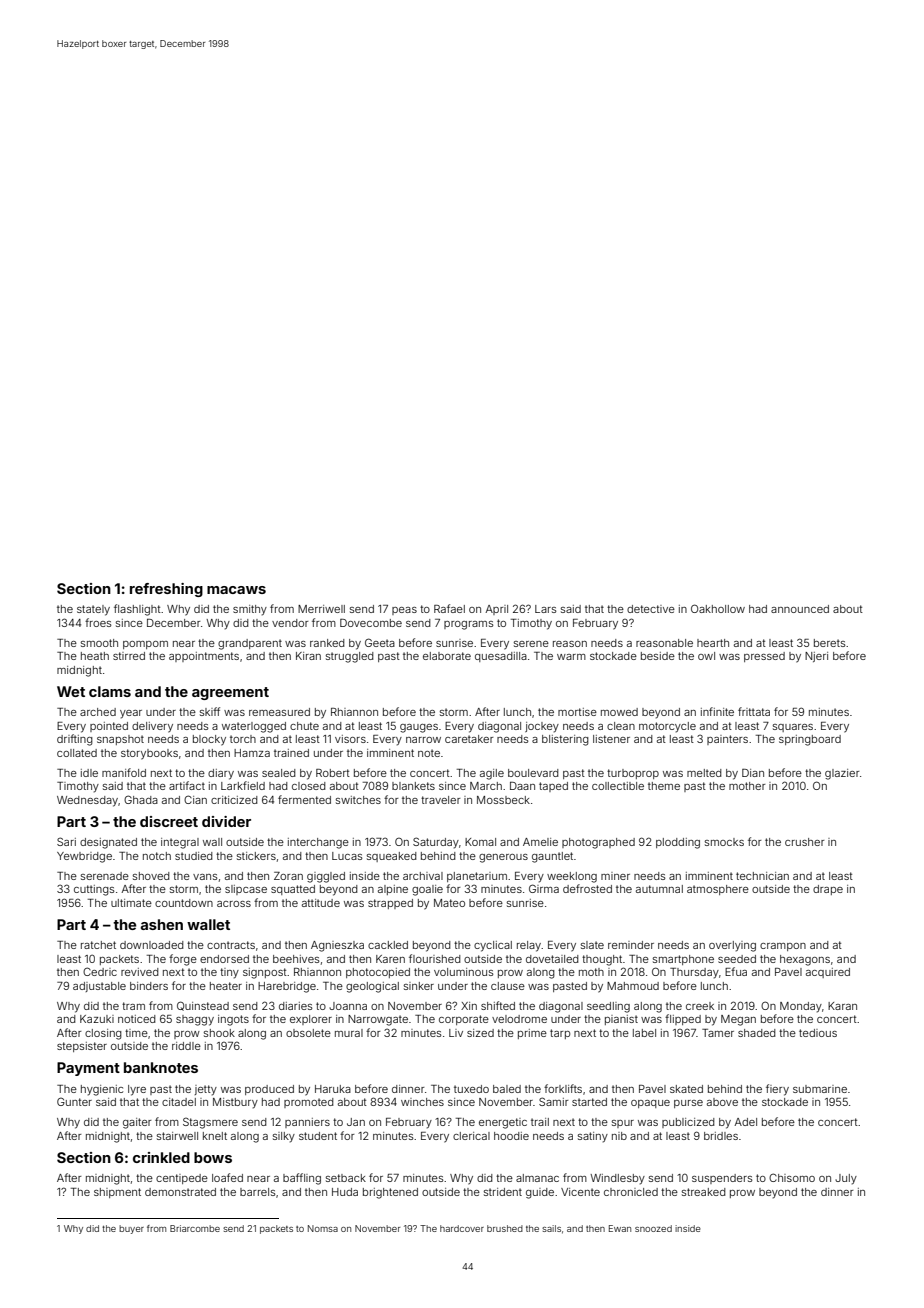 The image size is (924, 1308). I want to click on froes, so click(98, 622).
